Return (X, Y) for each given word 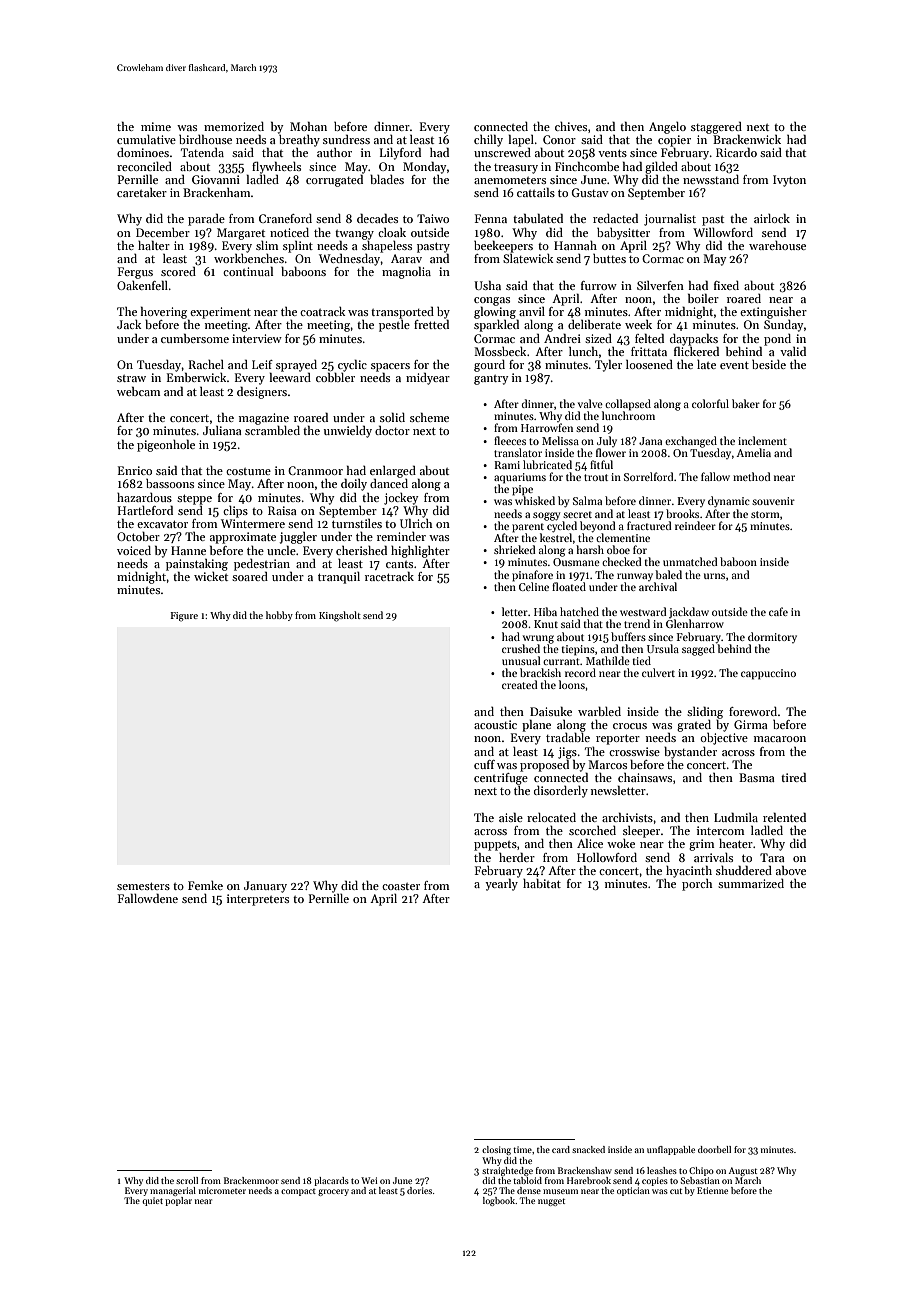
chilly (488, 141)
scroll (187, 1180)
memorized (234, 126)
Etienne (712, 1190)
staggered (716, 128)
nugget (551, 1202)
